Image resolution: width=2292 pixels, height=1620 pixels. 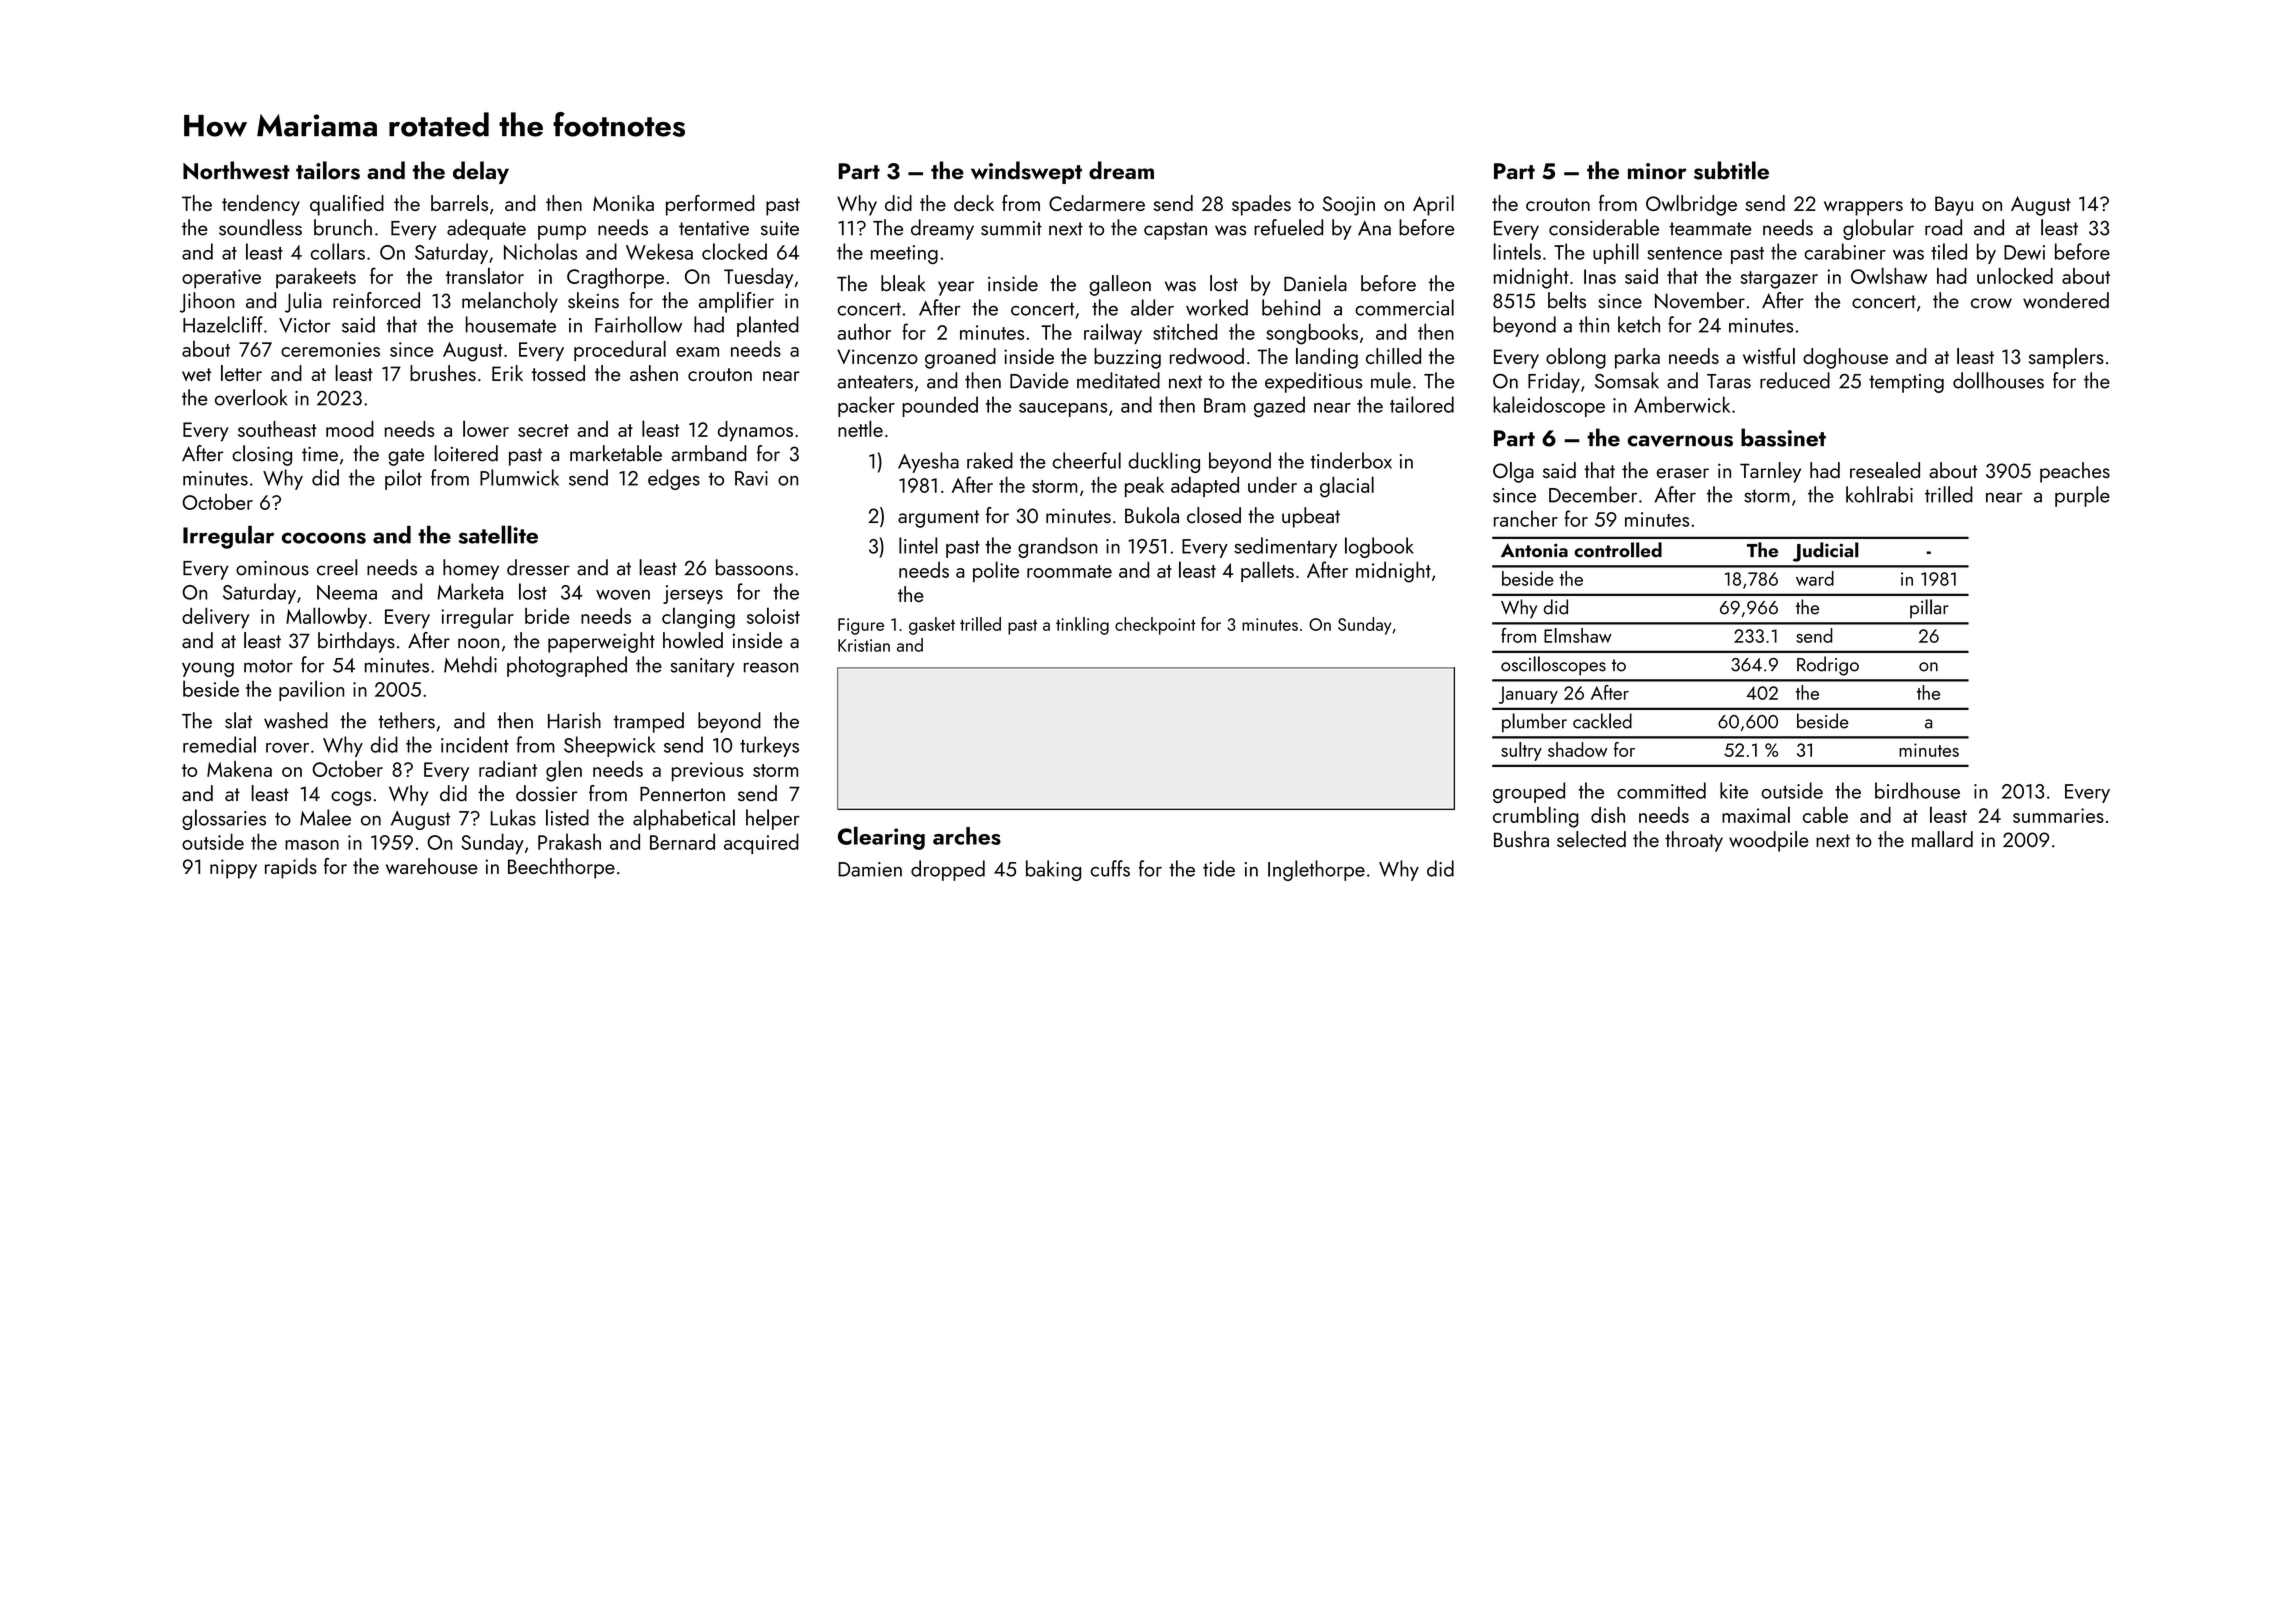 What do you see at coordinates (406, 720) in the image?
I see `tethers` at bounding box center [406, 720].
